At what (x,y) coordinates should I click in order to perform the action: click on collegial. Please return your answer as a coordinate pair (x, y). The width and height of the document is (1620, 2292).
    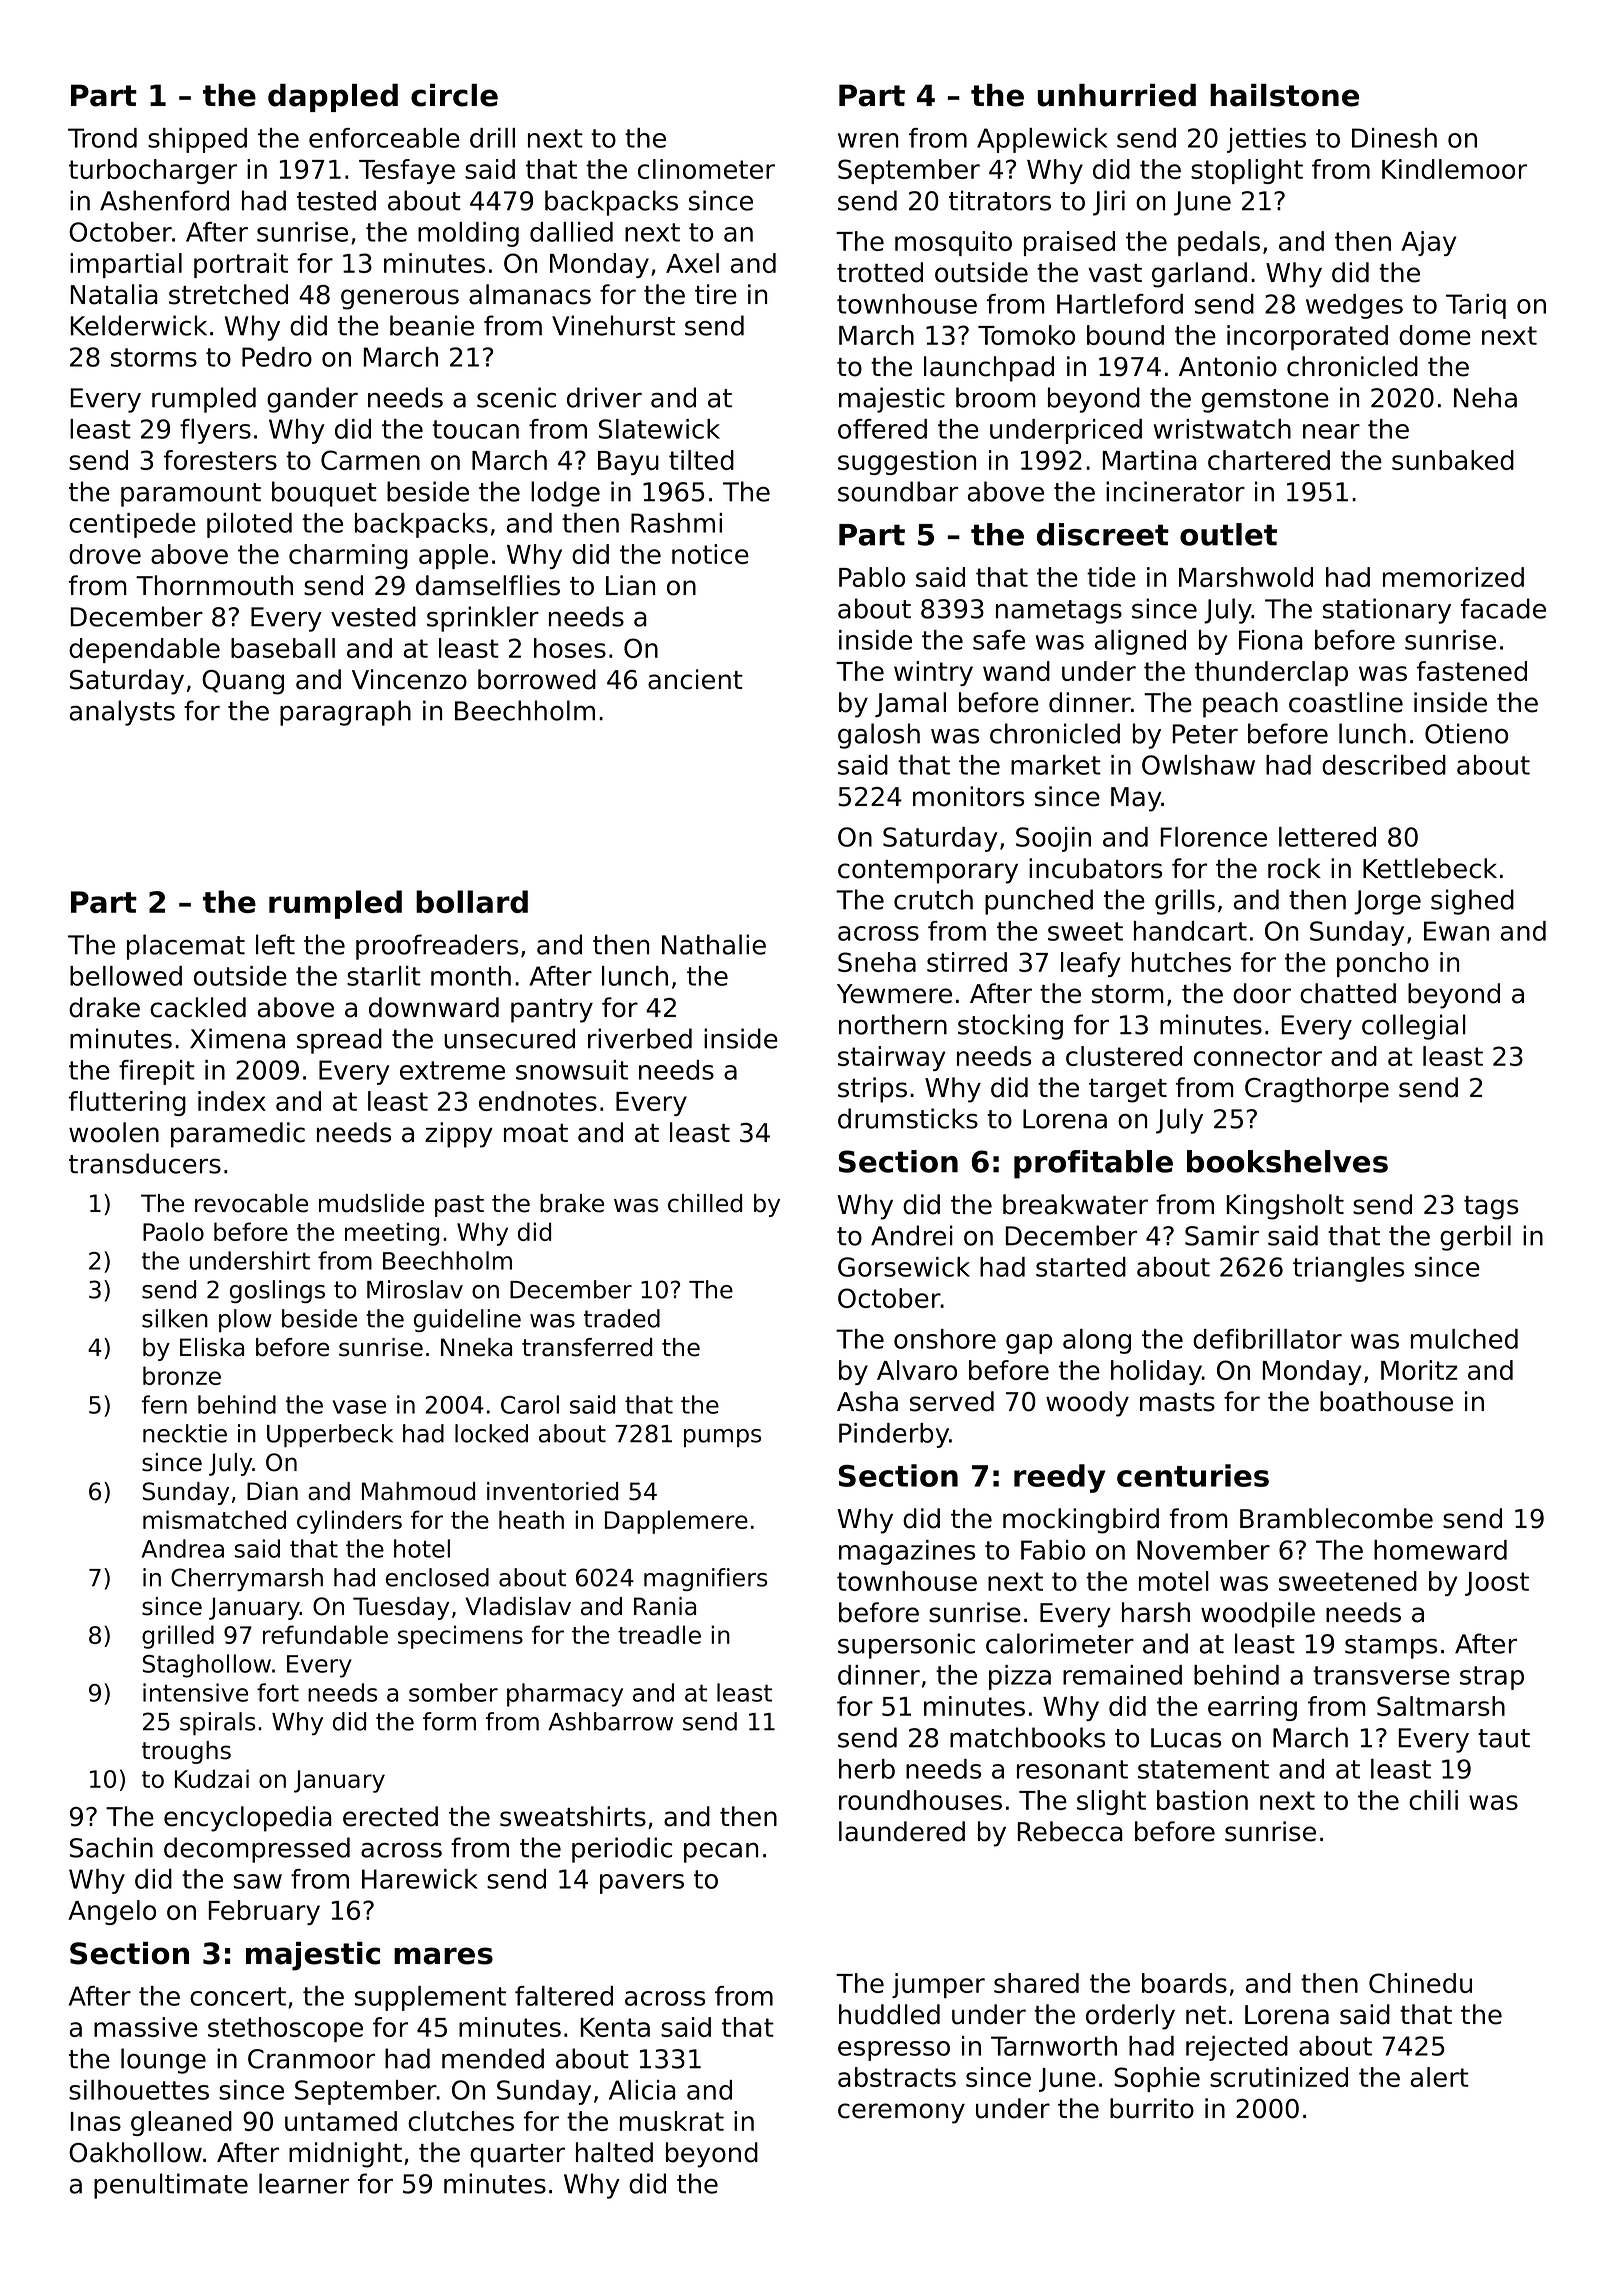
    Looking at the image, I should click on (1414, 1027).
